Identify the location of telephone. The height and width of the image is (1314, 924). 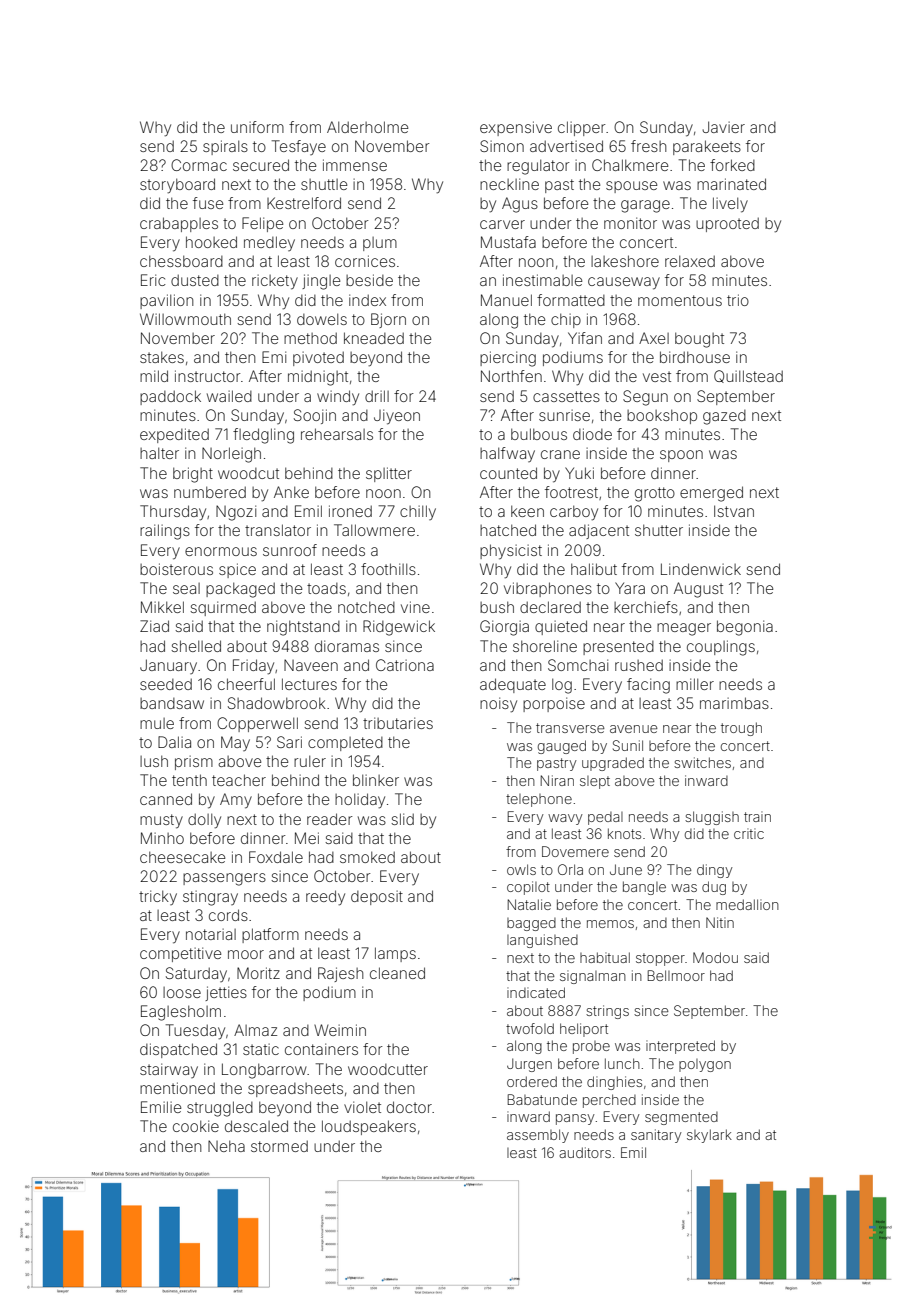
(539, 800).
